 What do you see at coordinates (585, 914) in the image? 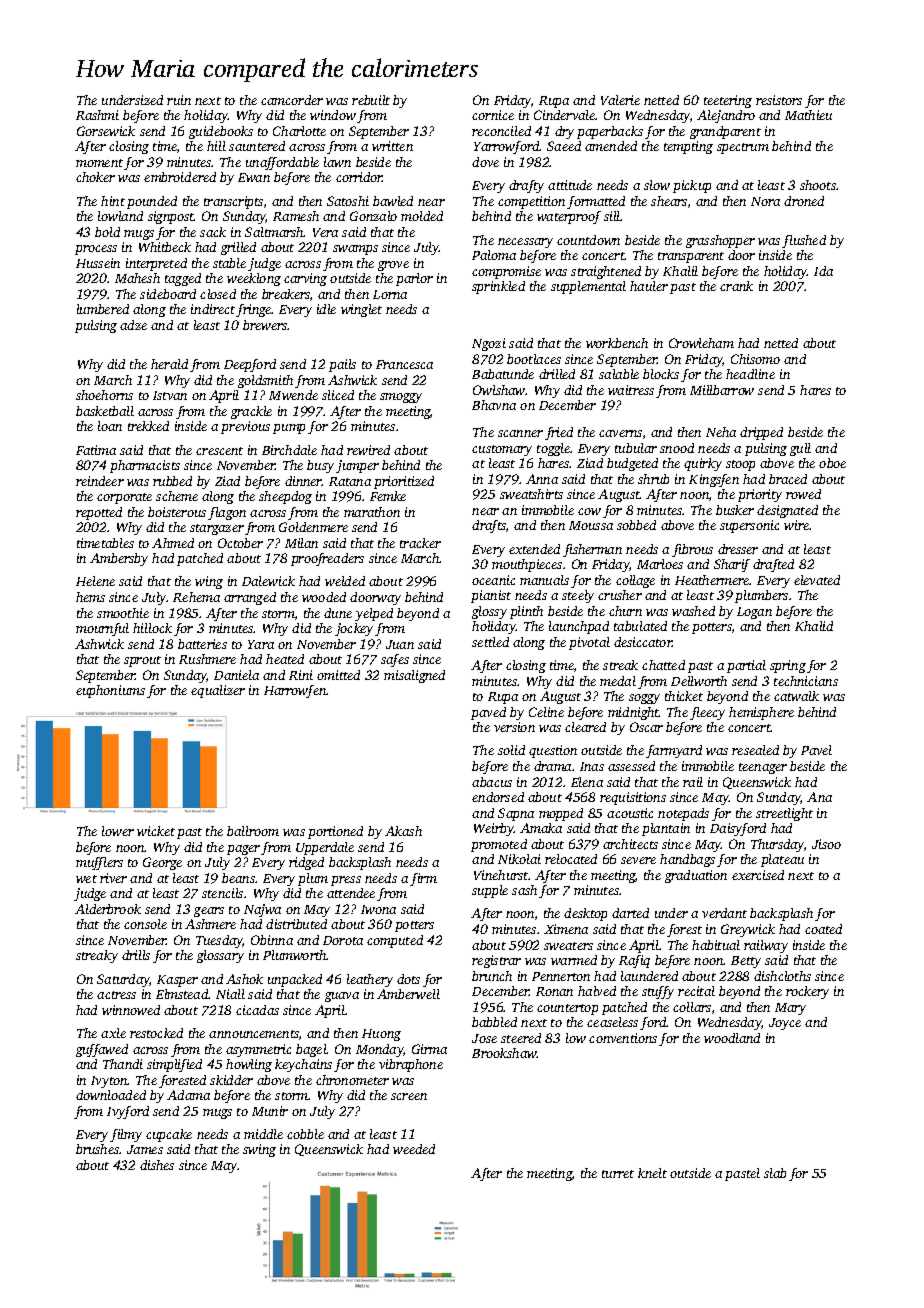
I see `desktop` at bounding box center [585, 914].
